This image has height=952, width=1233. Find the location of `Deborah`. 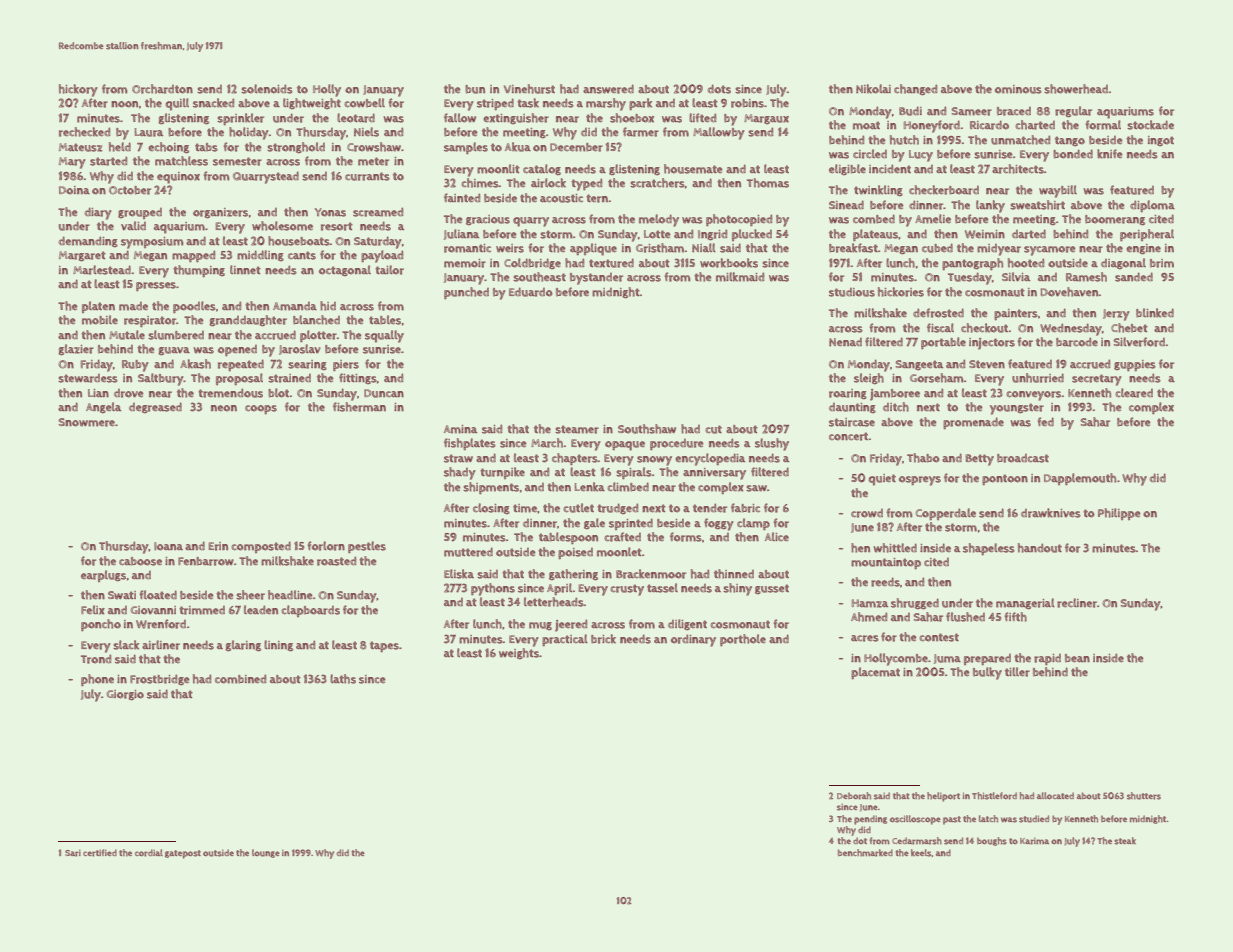

Deborah is located at coordinates (854, 796).
